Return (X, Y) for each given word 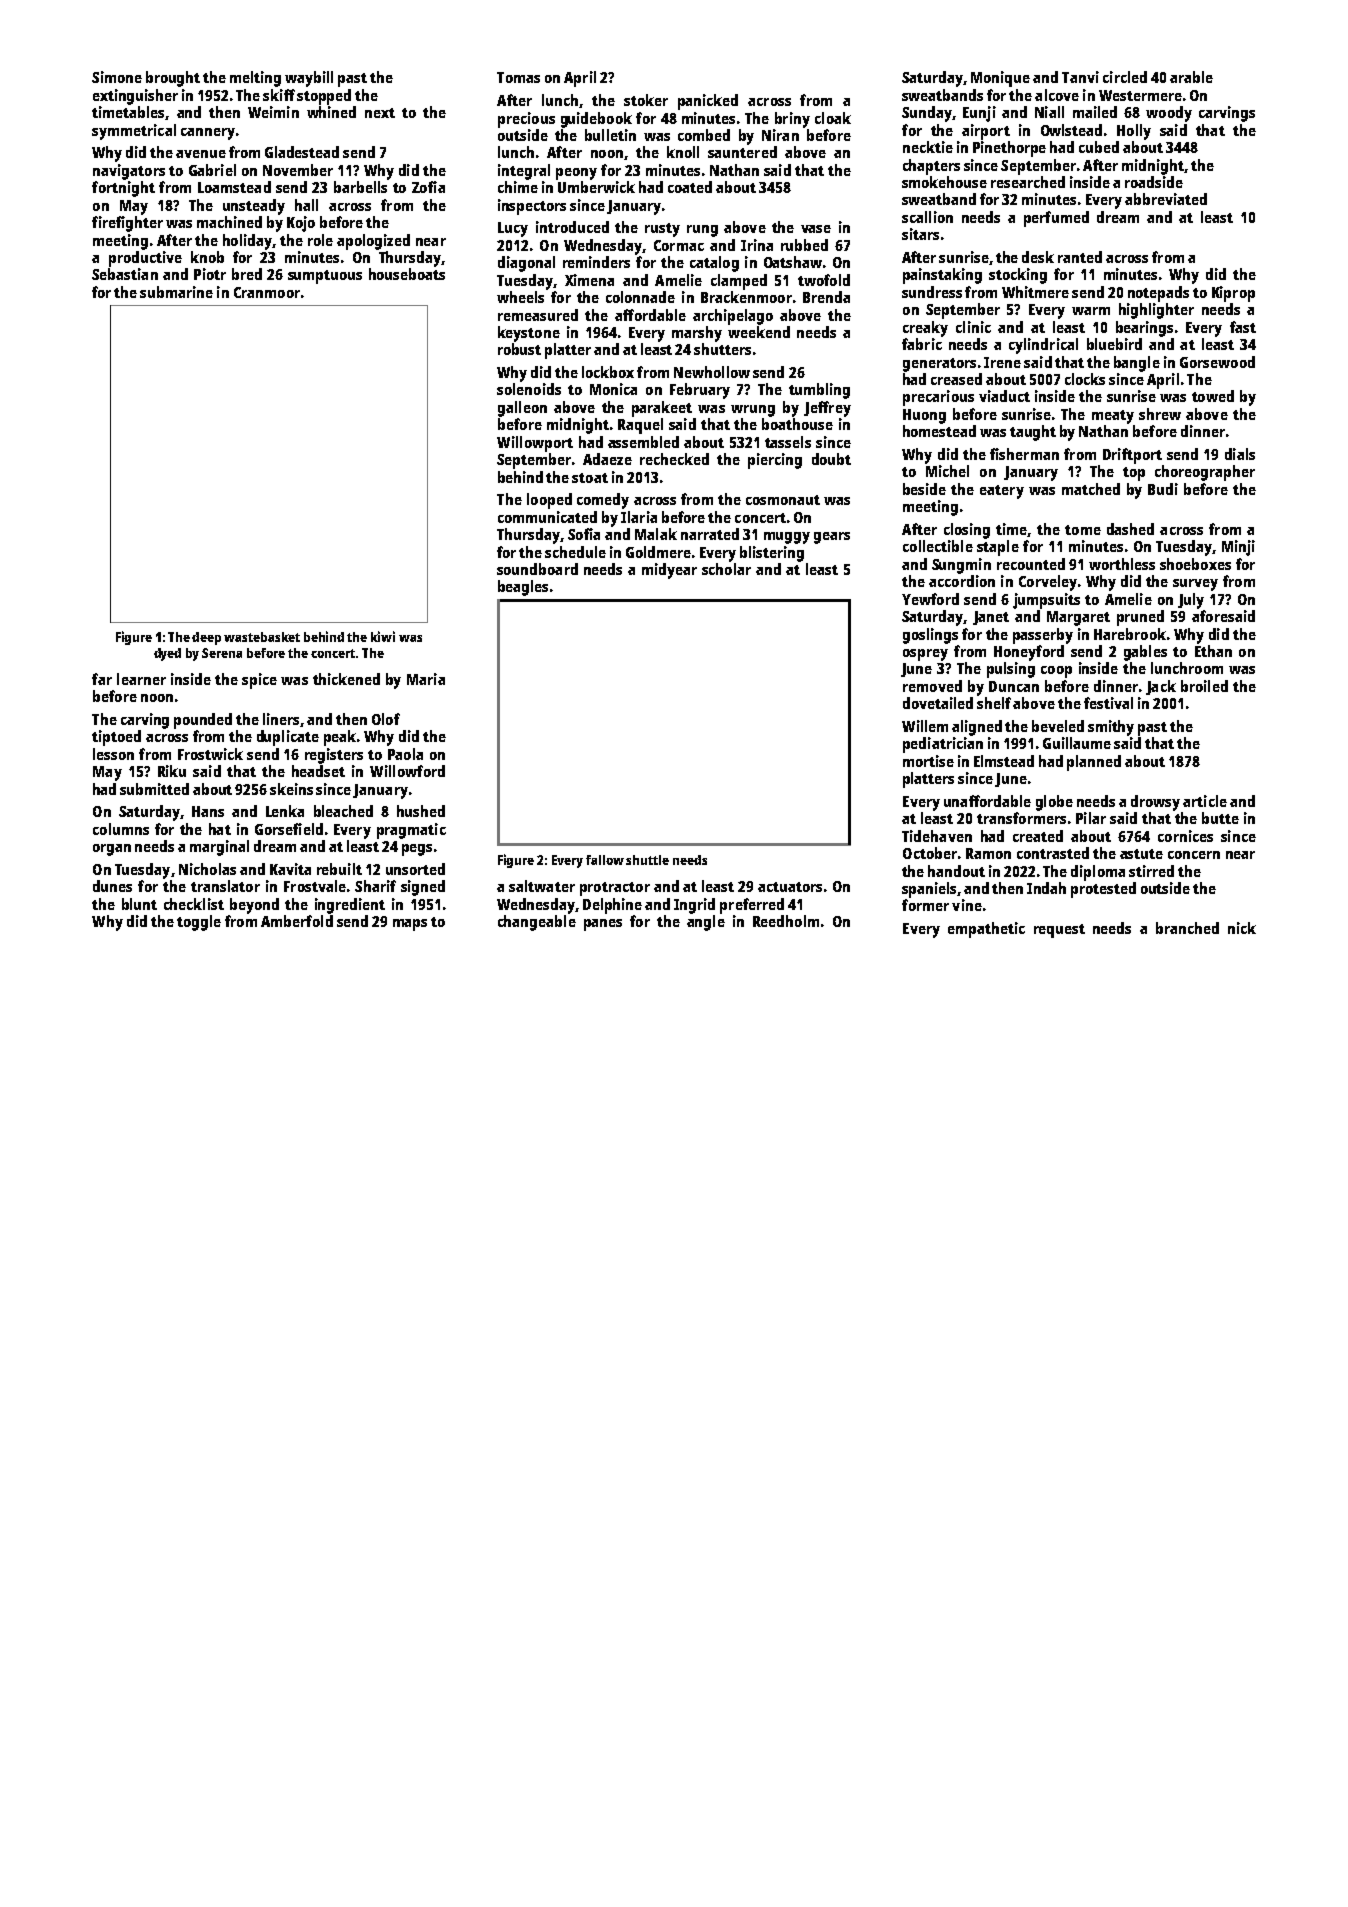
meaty (1113, 417)
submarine (176, 292)
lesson (113, 754)
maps (410, 925)
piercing (775, 461)
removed (932, 686)
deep (206, 638)
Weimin (273, 112)
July (1191, 601)
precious (526, 120)
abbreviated (1166, 199)
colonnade (640, 297)
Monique (1000, 79)
